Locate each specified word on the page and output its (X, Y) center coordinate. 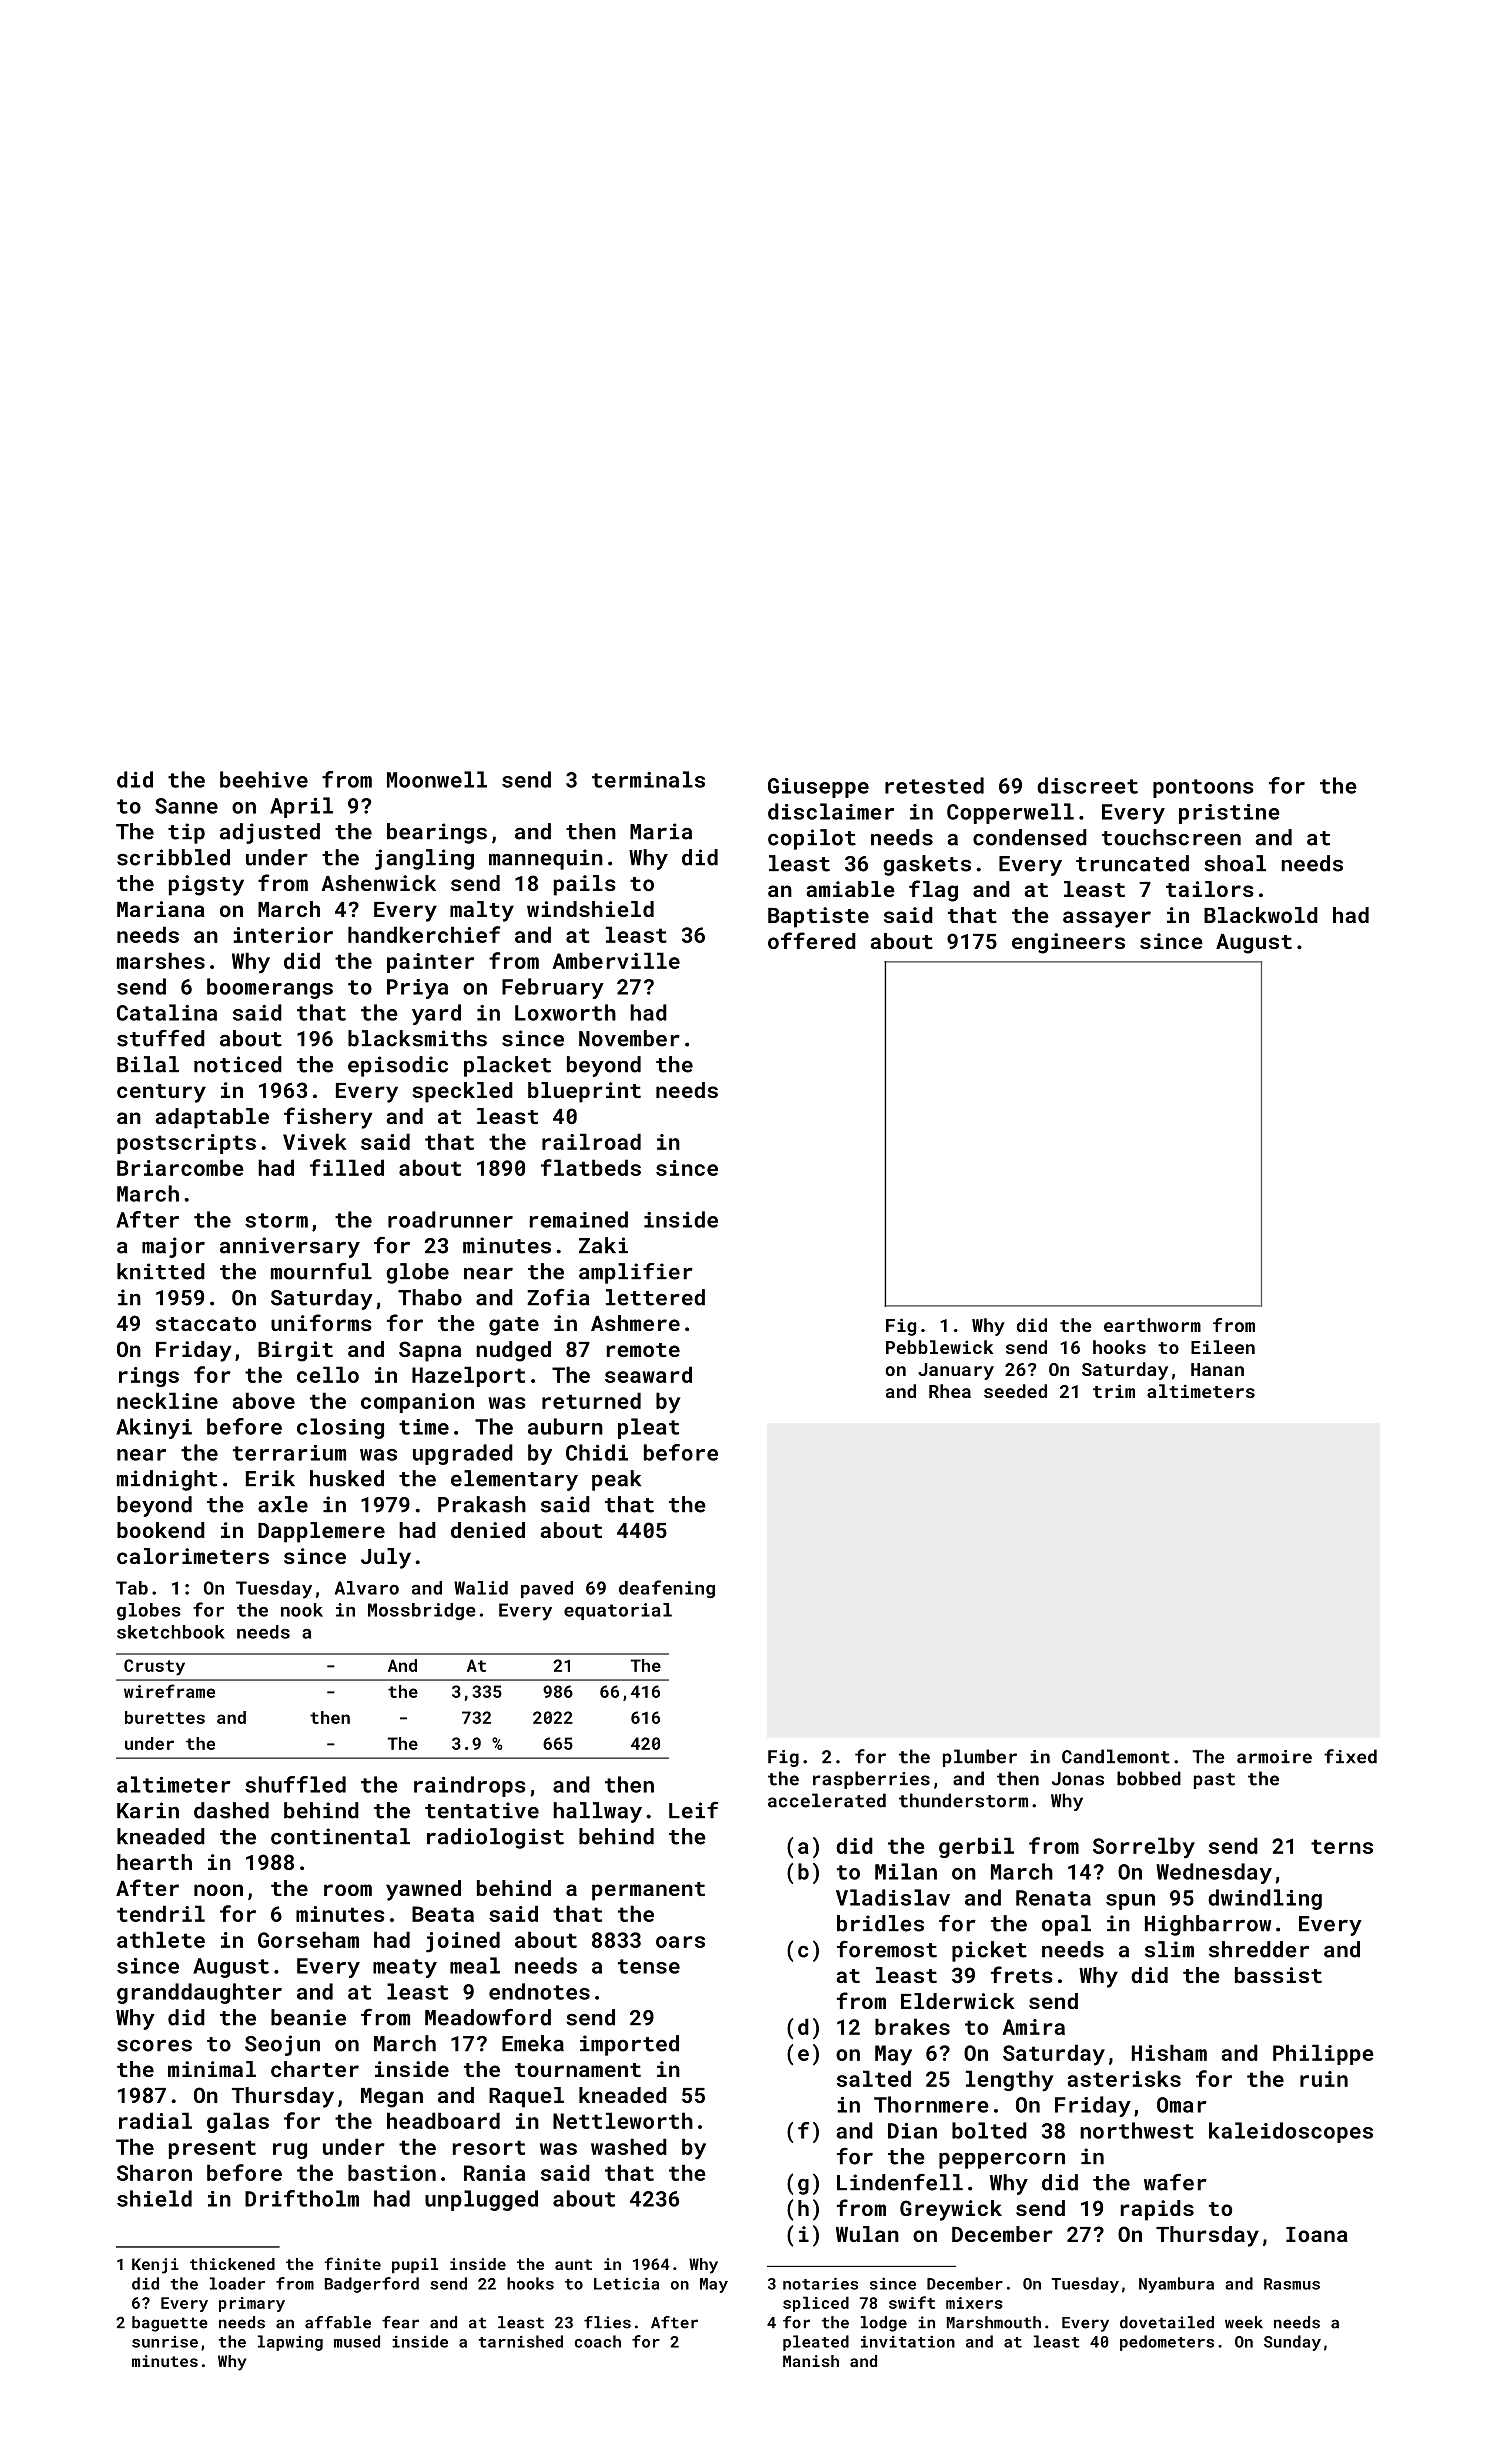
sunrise (165, 2342)
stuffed (161, 1038)
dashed (231, 1810)
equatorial (618, 1611)
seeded (1015, 1391)
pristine (1229, 814)
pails (585, 885)
